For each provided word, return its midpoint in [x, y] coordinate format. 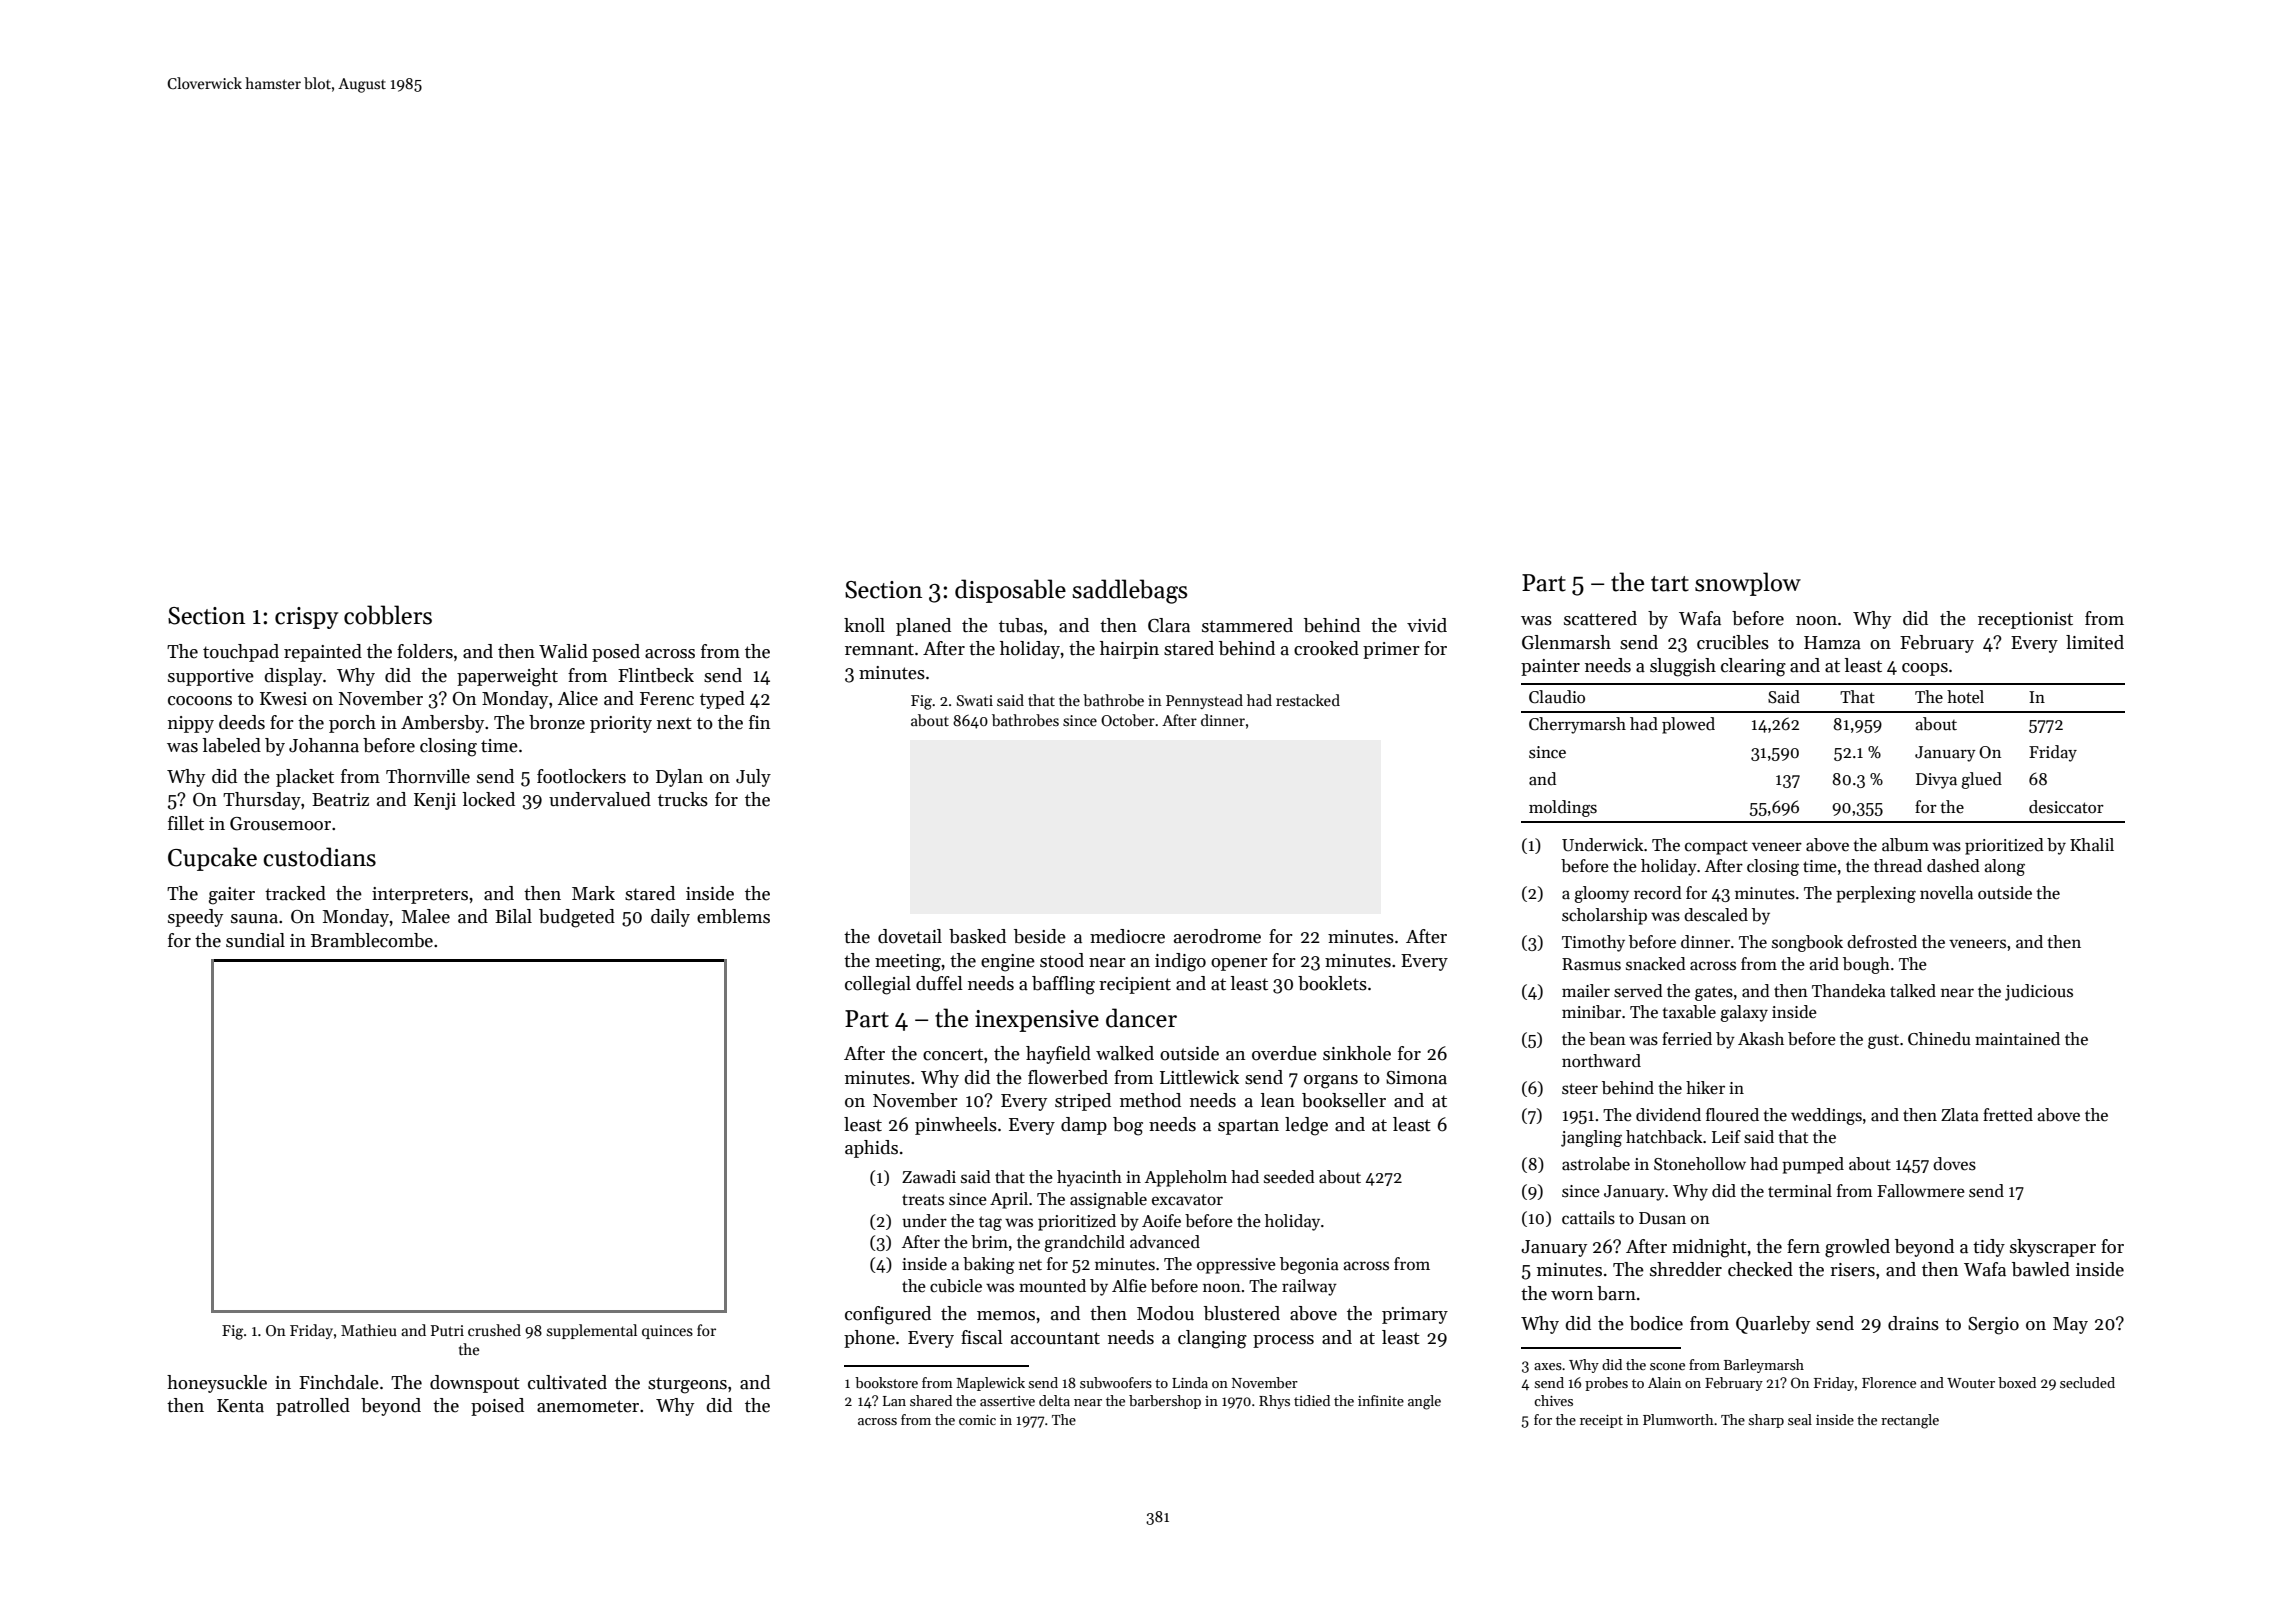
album [1905, 845]
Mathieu [369, 1330]
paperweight [507, 677]
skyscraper [2053, 1248]
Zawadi [929, 1177]
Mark [593, 893]
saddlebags [1129, 591]
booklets [1332, 983]
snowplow [1748, 584]
